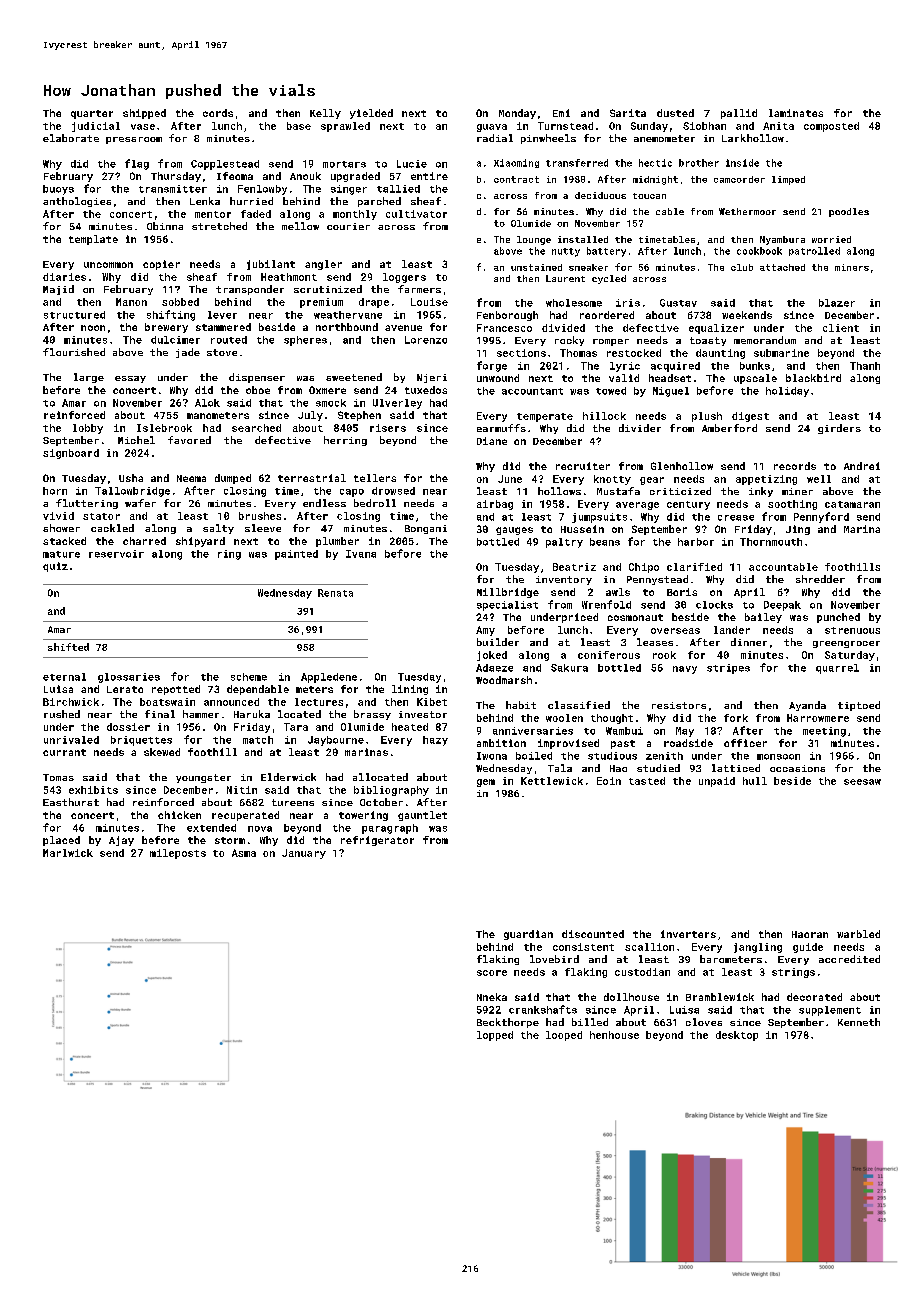 Image resolution: width=924 pixels, height=1308 pixels. What do you see at coordinates (144, 114) in the screenshot?
I see `shipped` at bounding box center [144, 114].
